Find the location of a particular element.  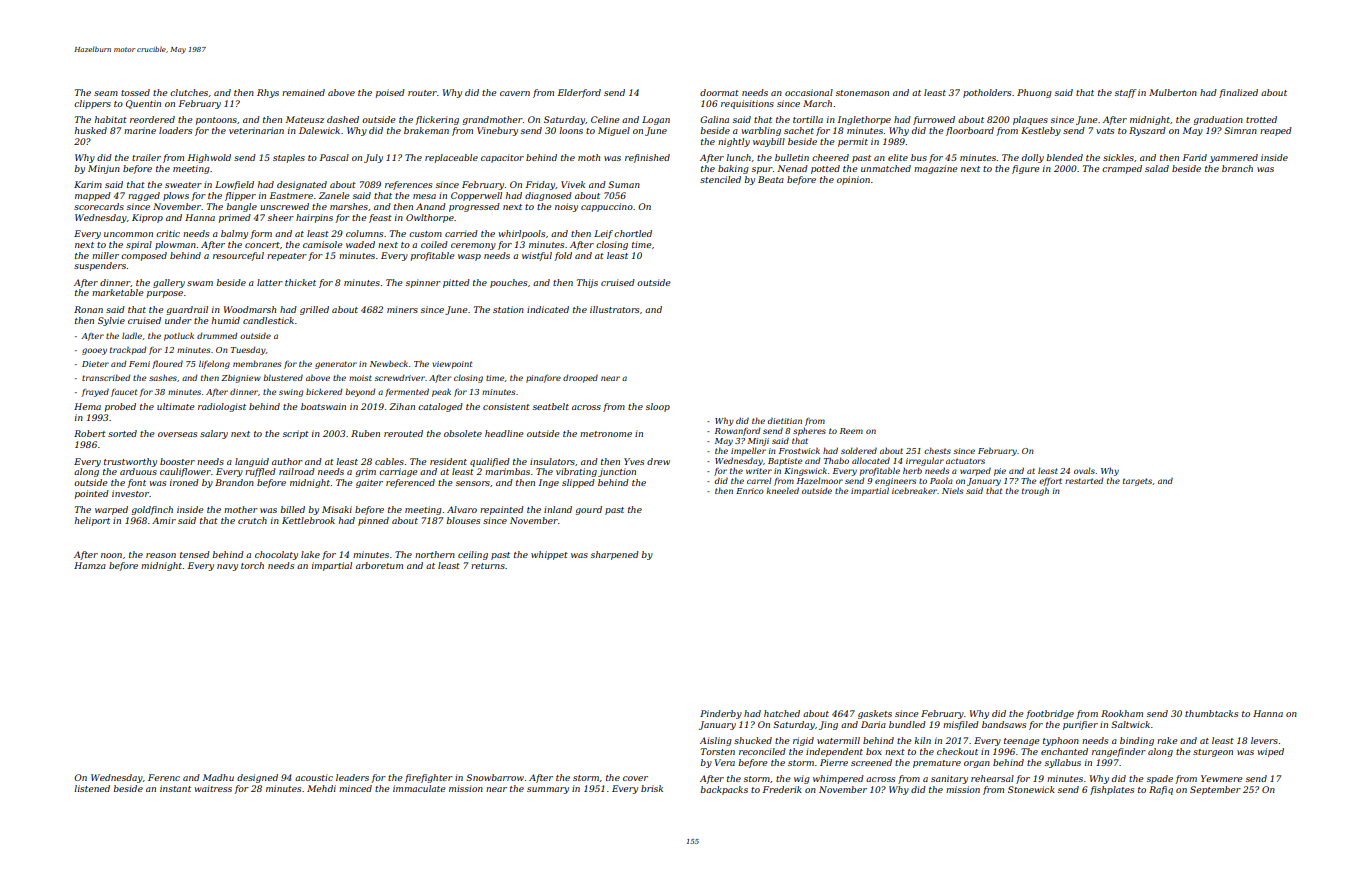

Pinderby is located at coordinates (721, 714).
